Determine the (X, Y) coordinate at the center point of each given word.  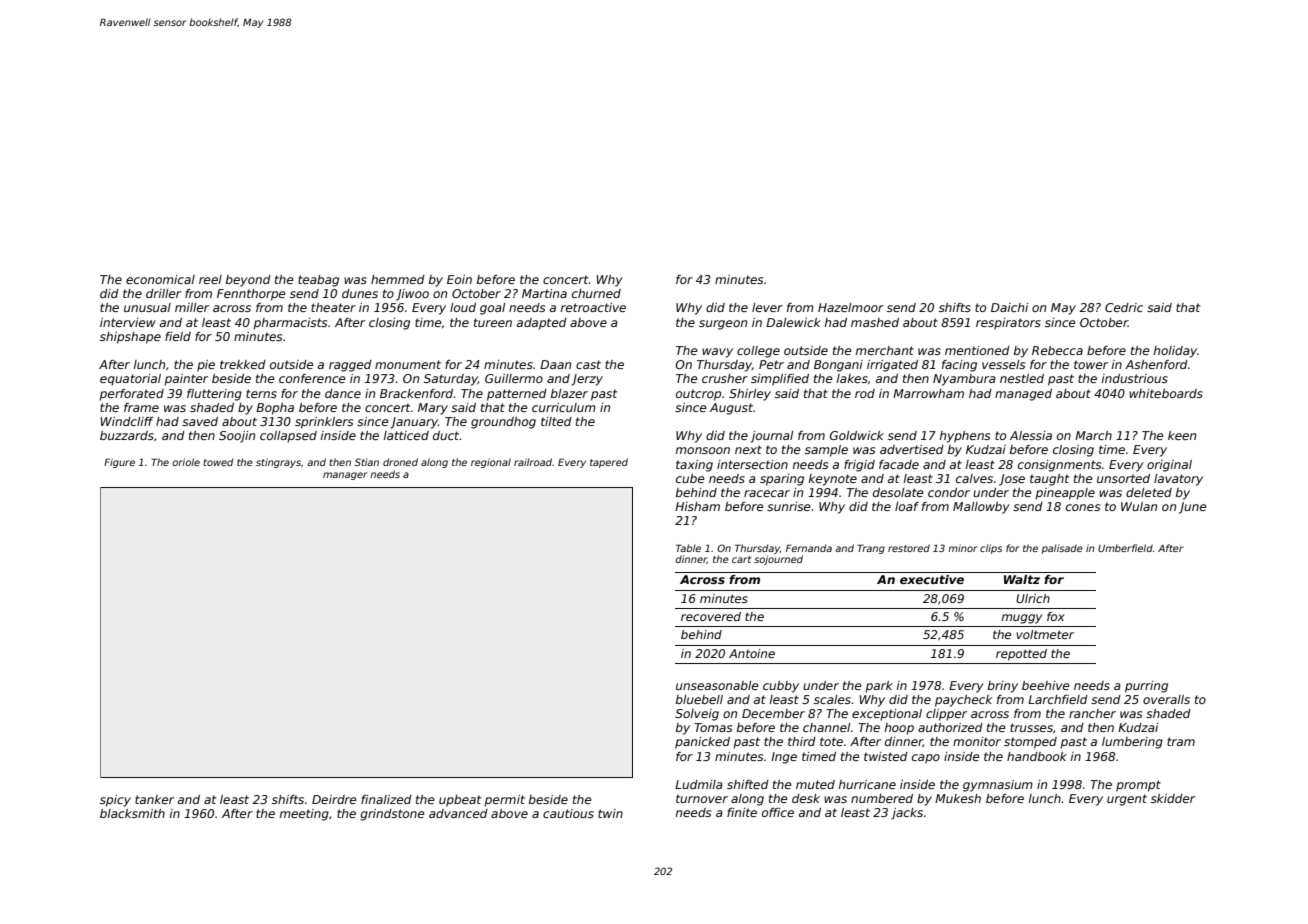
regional (491, 463)
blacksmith (132, 813)
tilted (556, 421)
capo (926, 759)
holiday (1175, 352)
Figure (119, 463)
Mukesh (958, 798)
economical (160, 279)
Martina (544, 293)
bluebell (699, 699)
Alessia (1031, 435)
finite (742, 812)
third (802, 741)
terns (261, 393)
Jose (1012, 480)
